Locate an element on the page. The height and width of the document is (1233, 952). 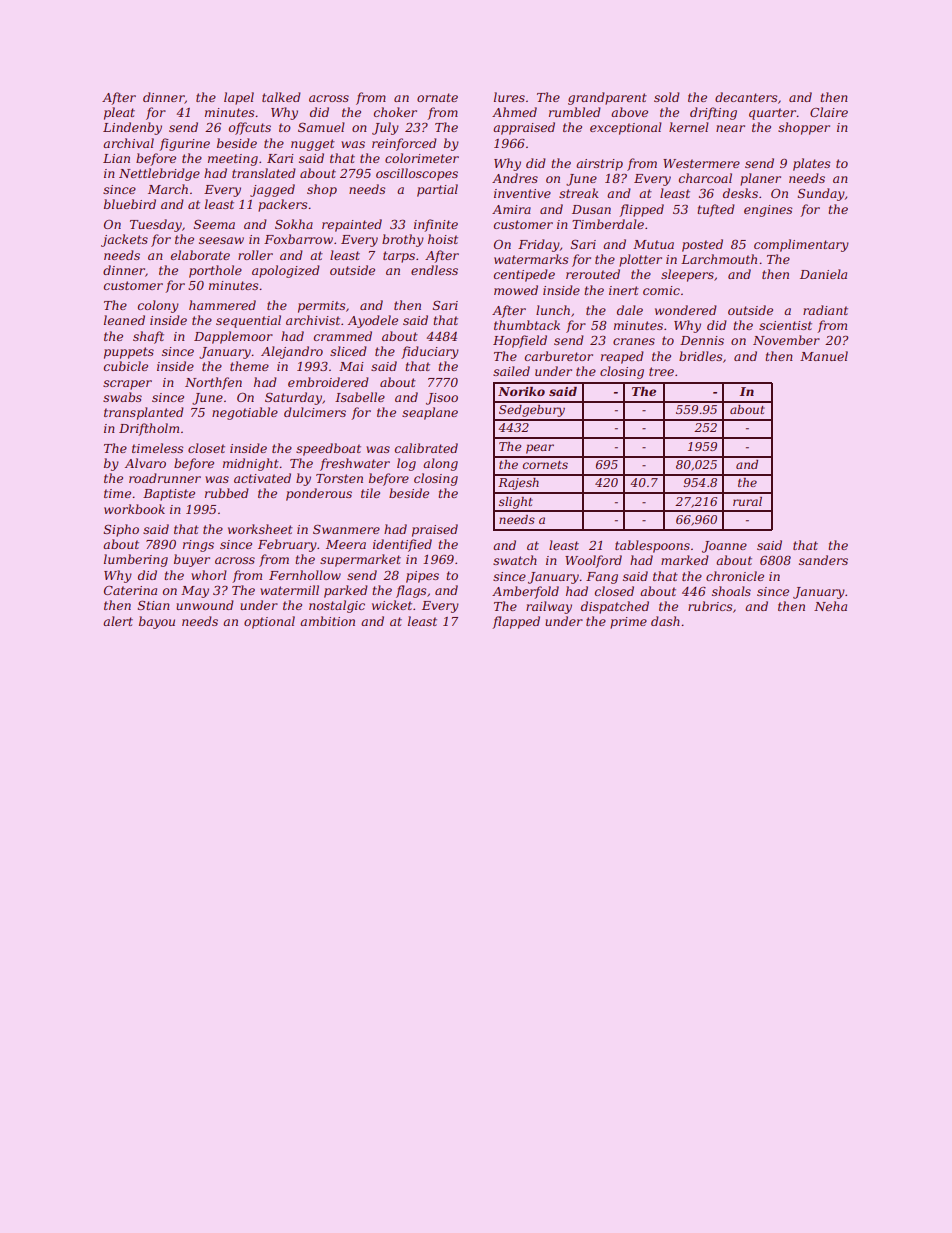
decanters is located at coordinates (746, 97).
